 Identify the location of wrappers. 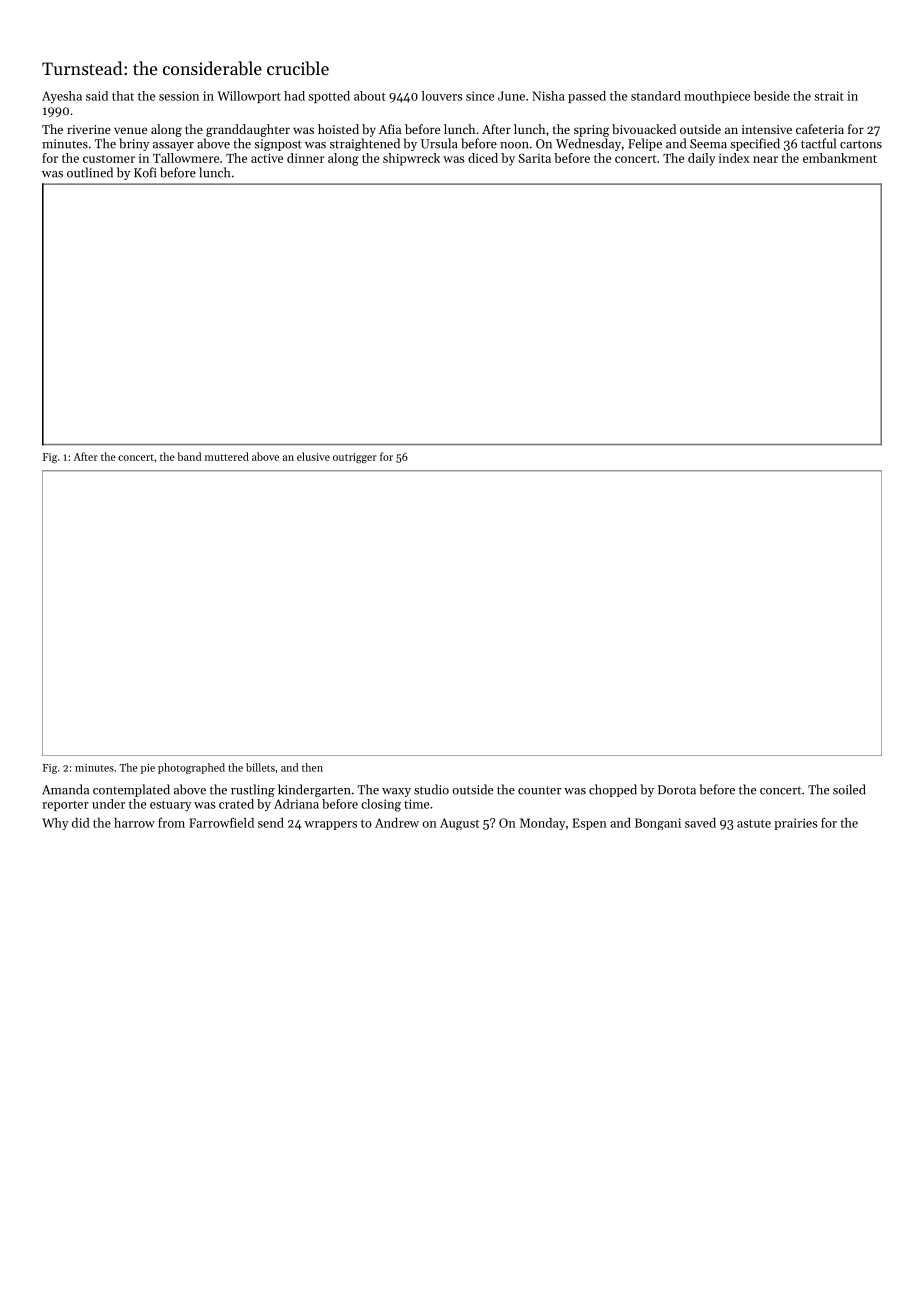
(330, 825).
